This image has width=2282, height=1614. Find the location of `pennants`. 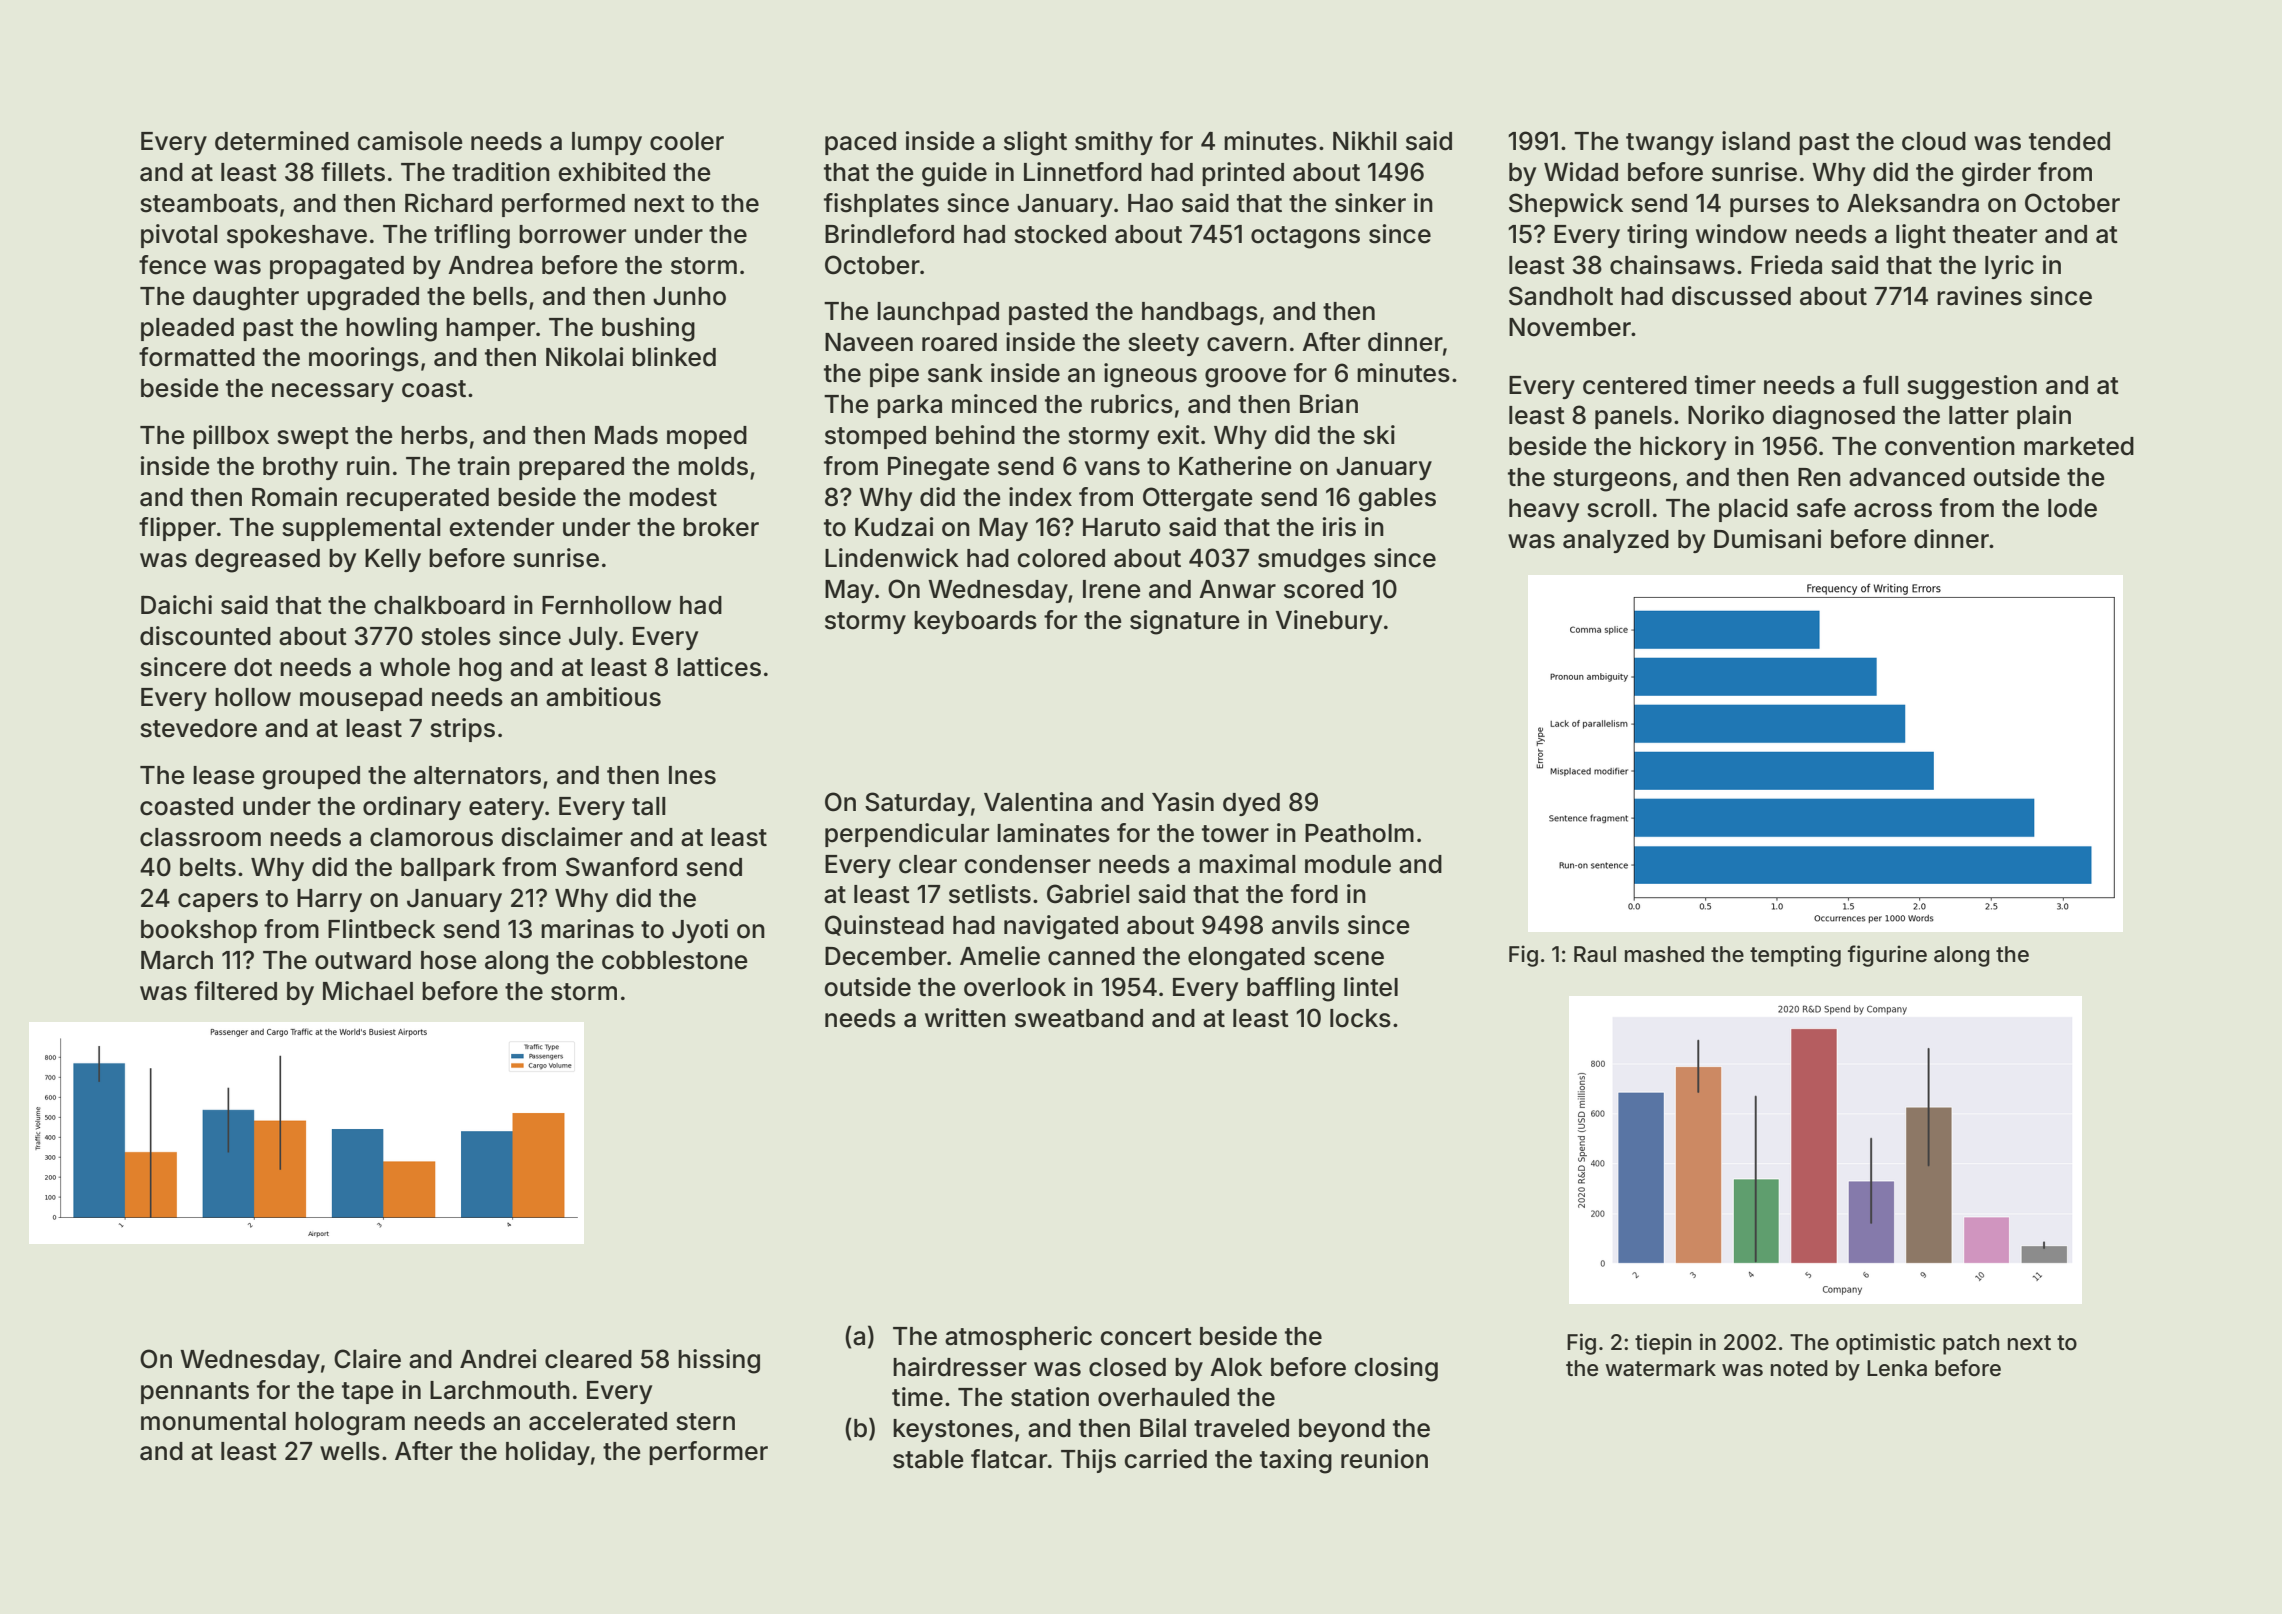

pennants is located at coordinates (195, 1393).
